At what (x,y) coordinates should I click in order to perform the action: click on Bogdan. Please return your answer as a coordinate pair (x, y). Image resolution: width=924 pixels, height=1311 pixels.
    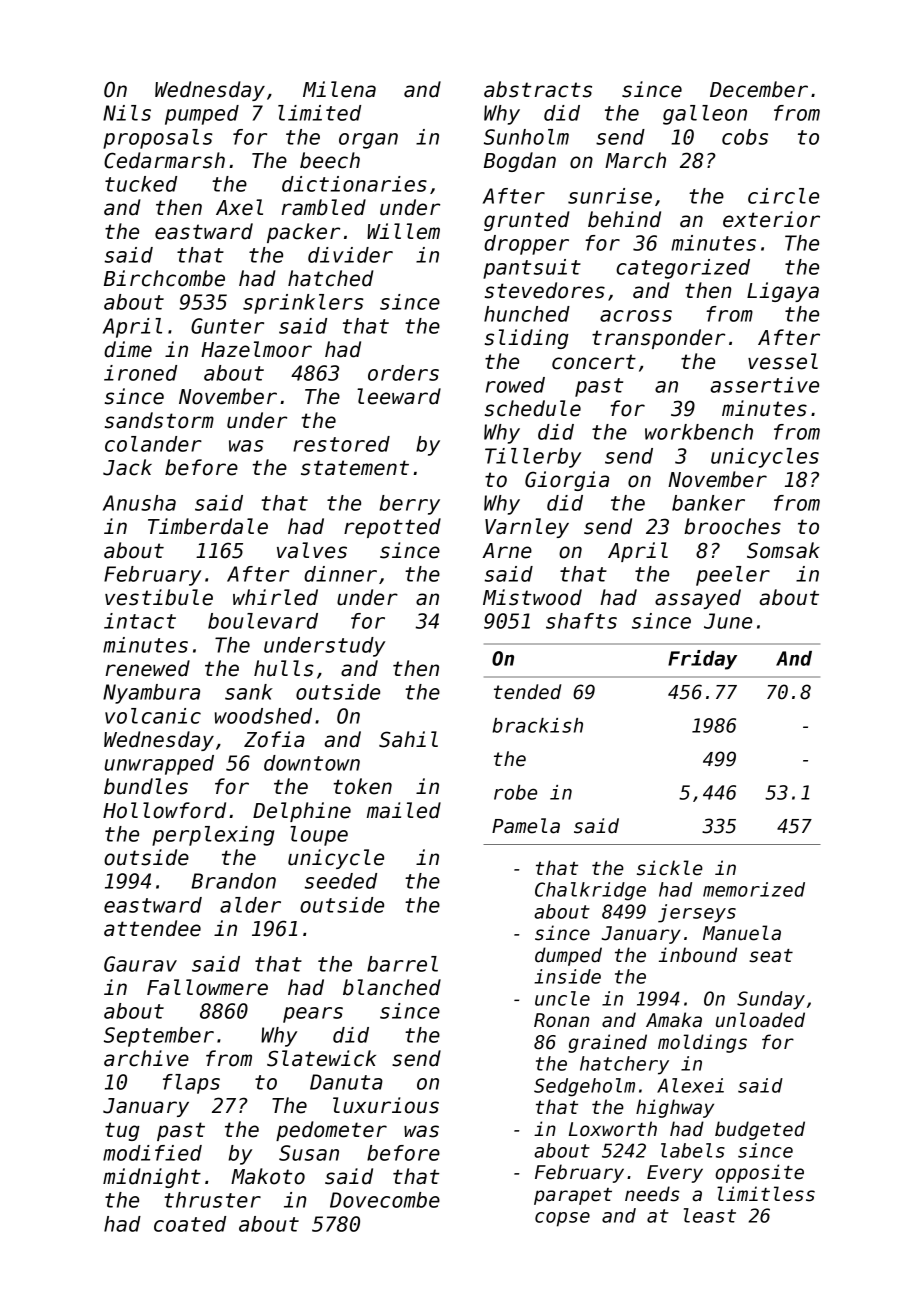
    Looking at the image, I should click on (520, 162).
